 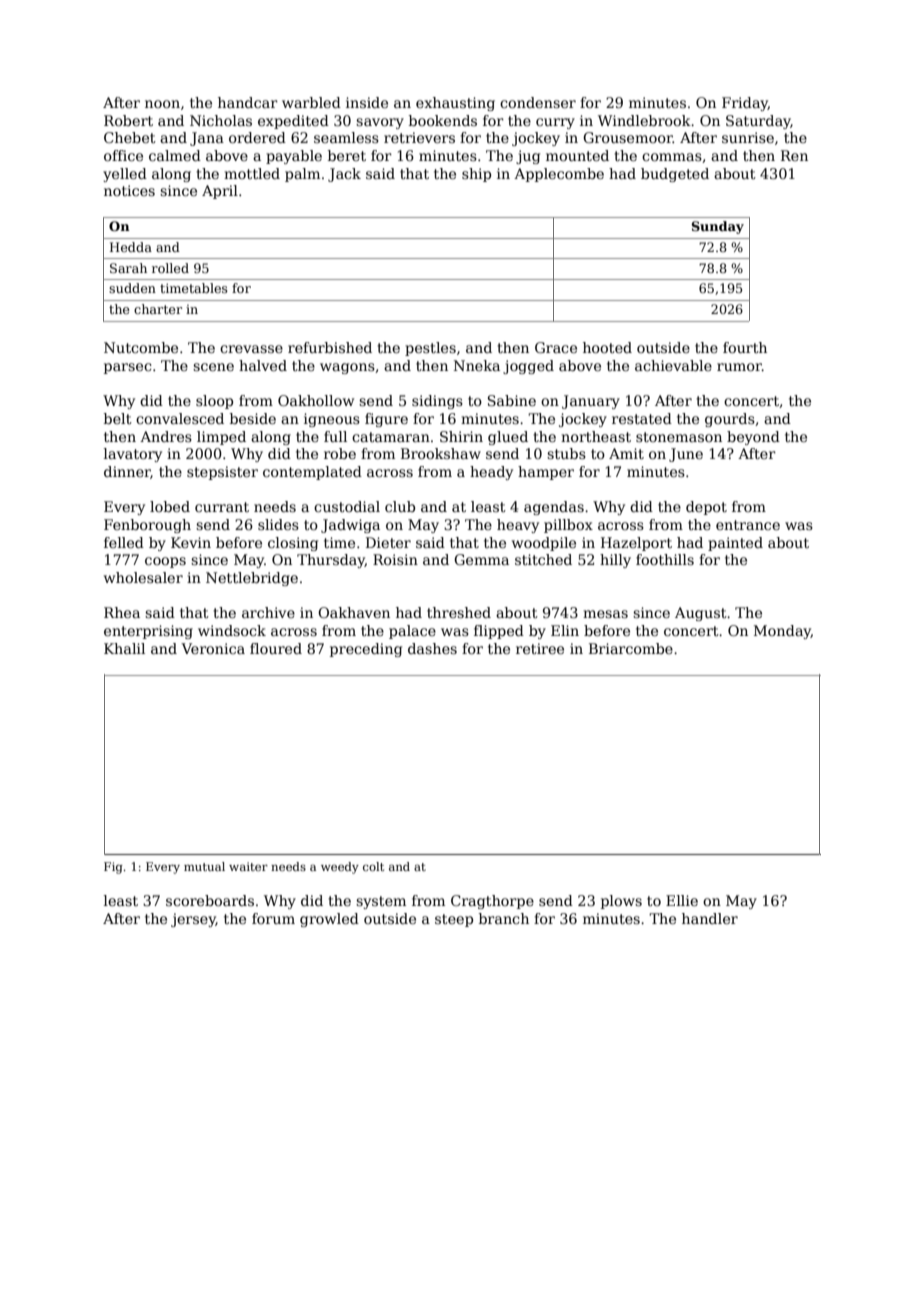 I want to click on exhausting, so click(x=455, y=104).
